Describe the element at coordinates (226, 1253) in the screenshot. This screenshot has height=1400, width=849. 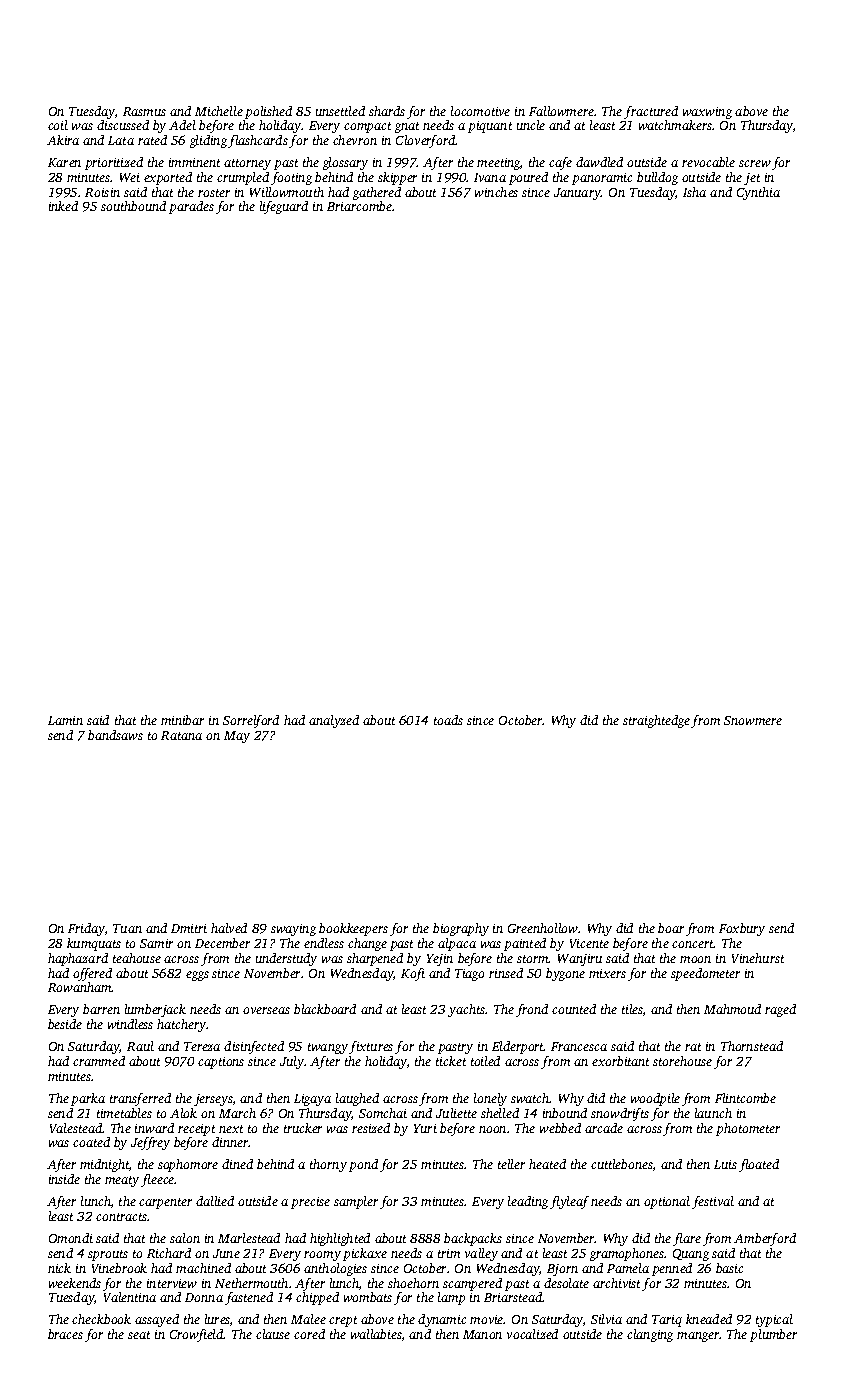
I see `June` at that location.
